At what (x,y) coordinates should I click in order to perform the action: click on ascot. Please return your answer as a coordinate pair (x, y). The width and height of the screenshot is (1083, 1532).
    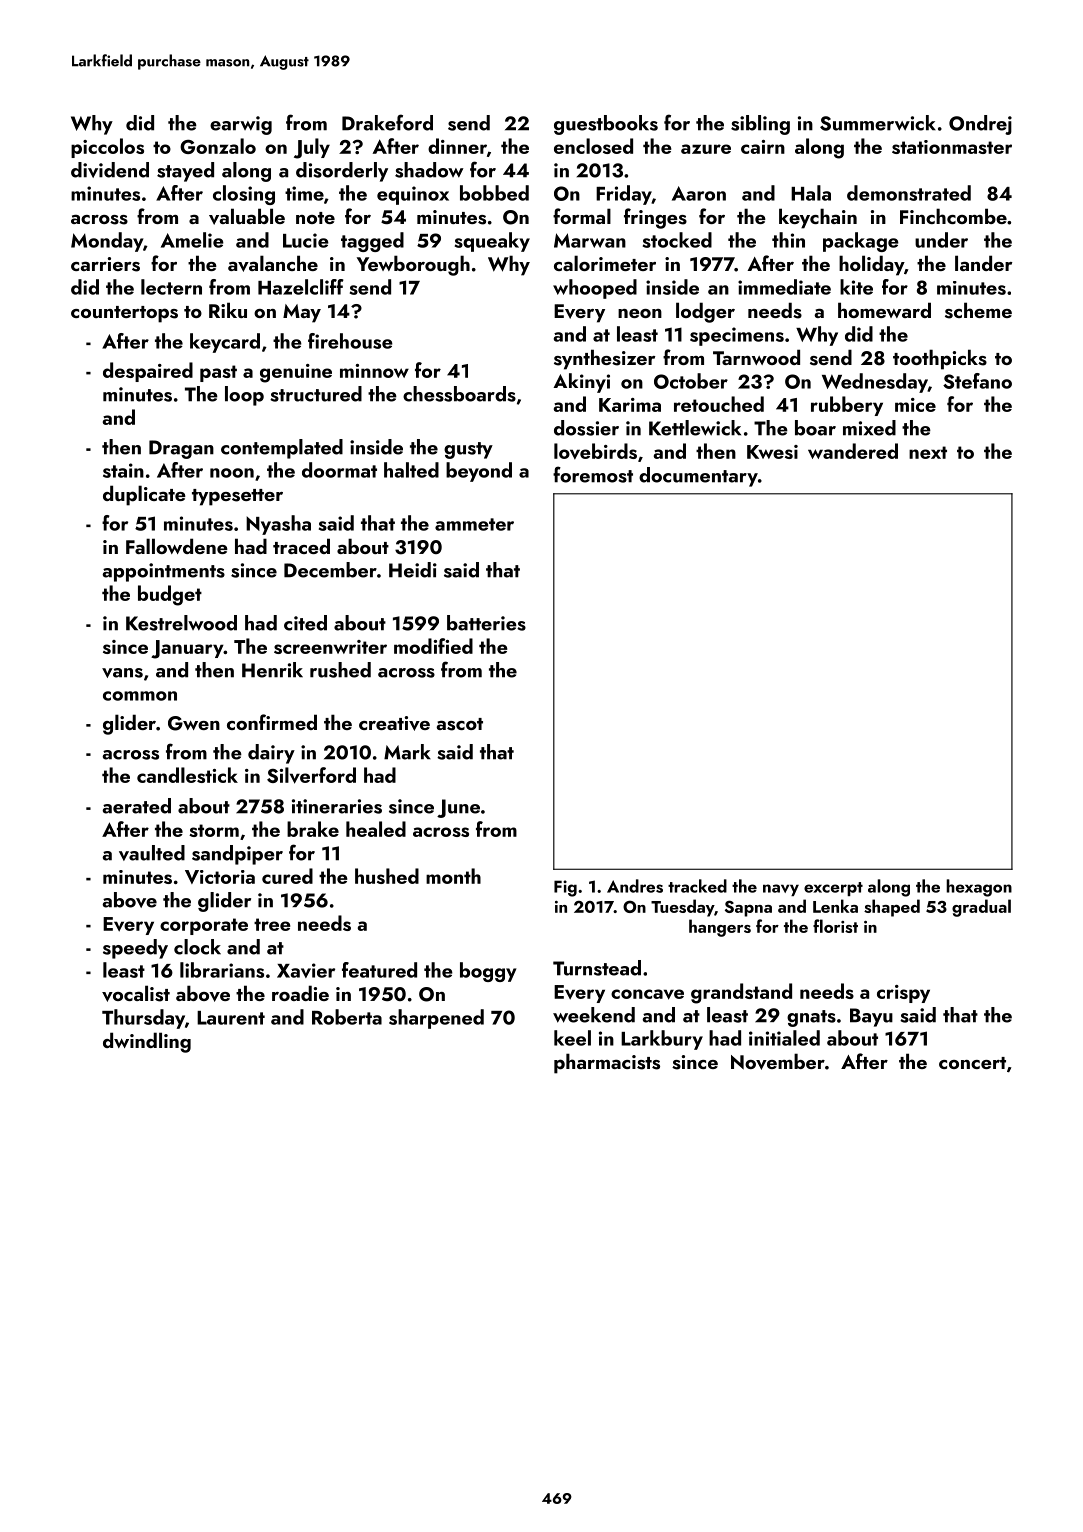
    Looking at the image, I should click on (459, 724).
